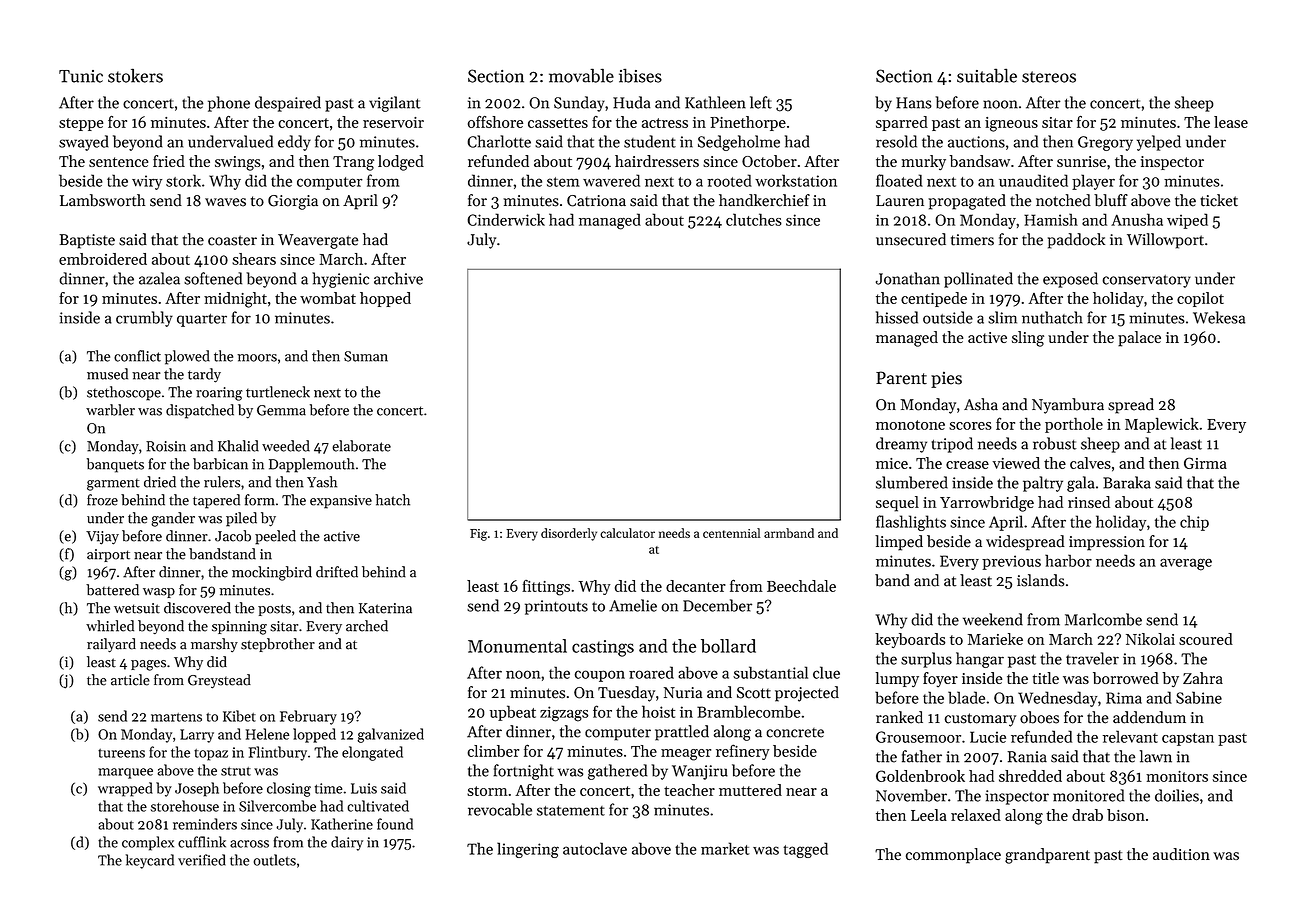 This screenshot has height=924, width=1308. Describe the element at coordinates (81, 124) in the screenshot. I see `steppe` at that location.
